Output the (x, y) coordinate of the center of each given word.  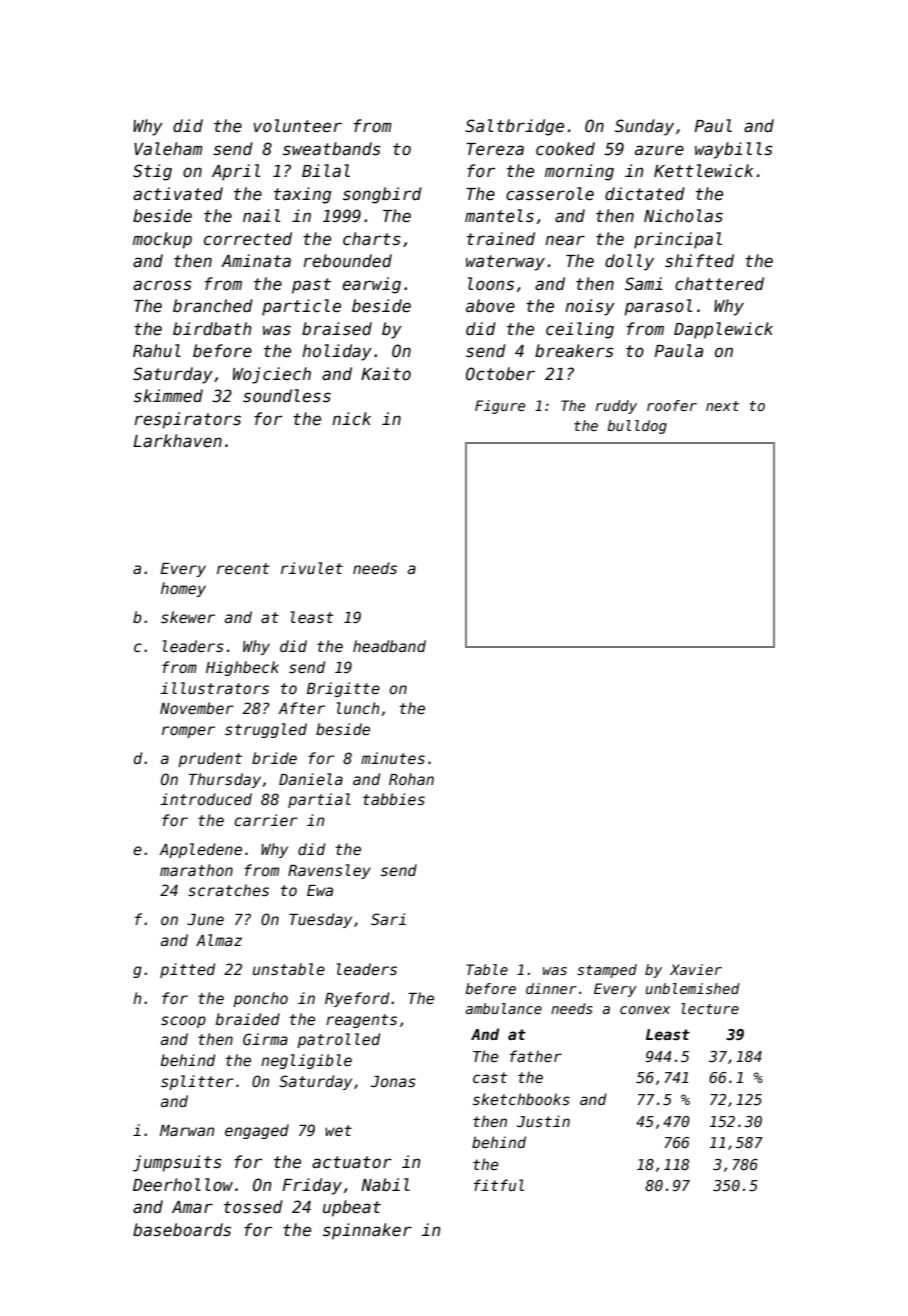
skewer (188, 617)
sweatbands (332, 149)
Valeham (168, 149)
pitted (187, 970)
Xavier (696, 969)
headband (389, 646)
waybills (734, 150)
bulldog (637, 427)
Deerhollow (183, 1185)
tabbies (394, 799)
